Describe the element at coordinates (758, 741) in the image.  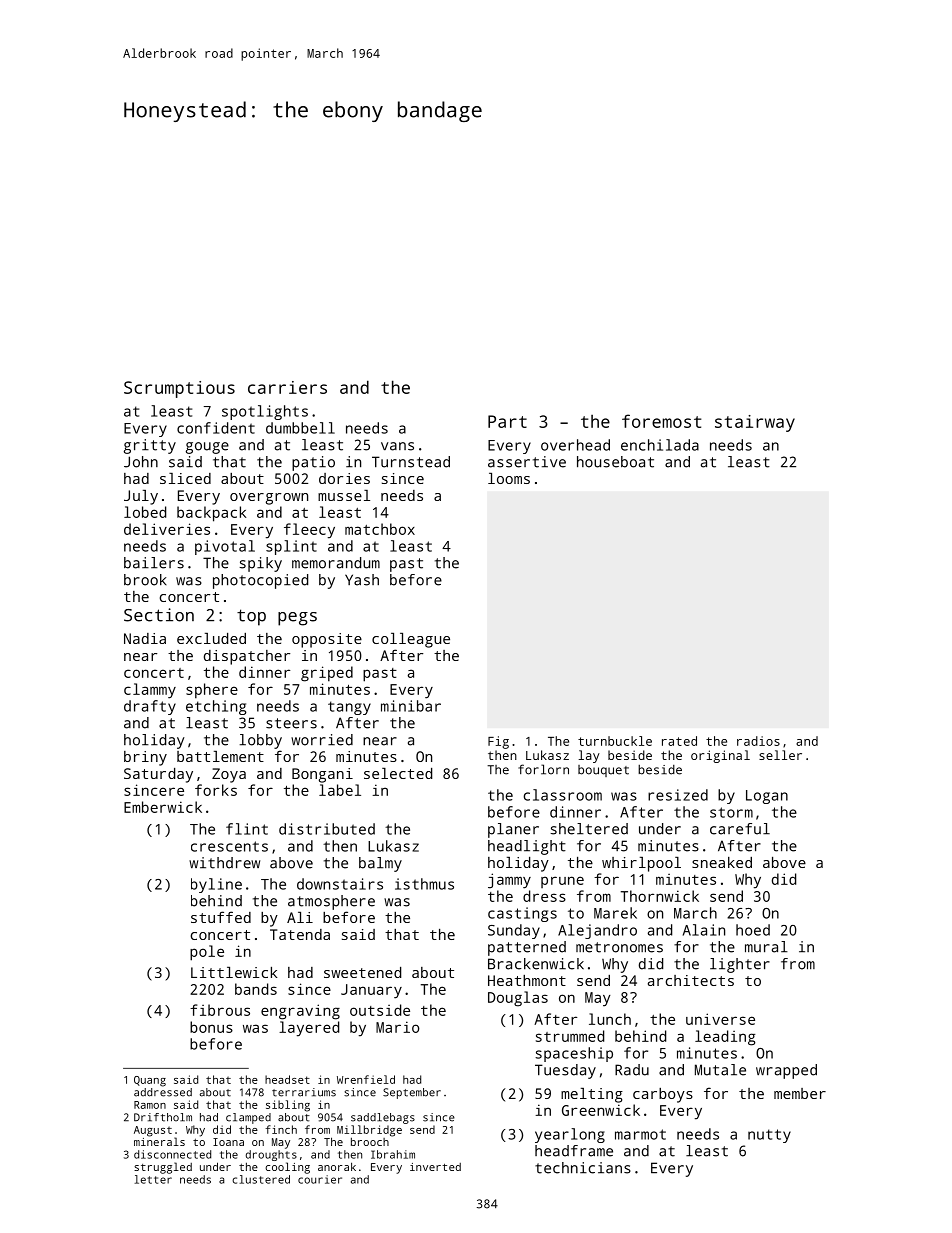
I see `radios` at that location.
